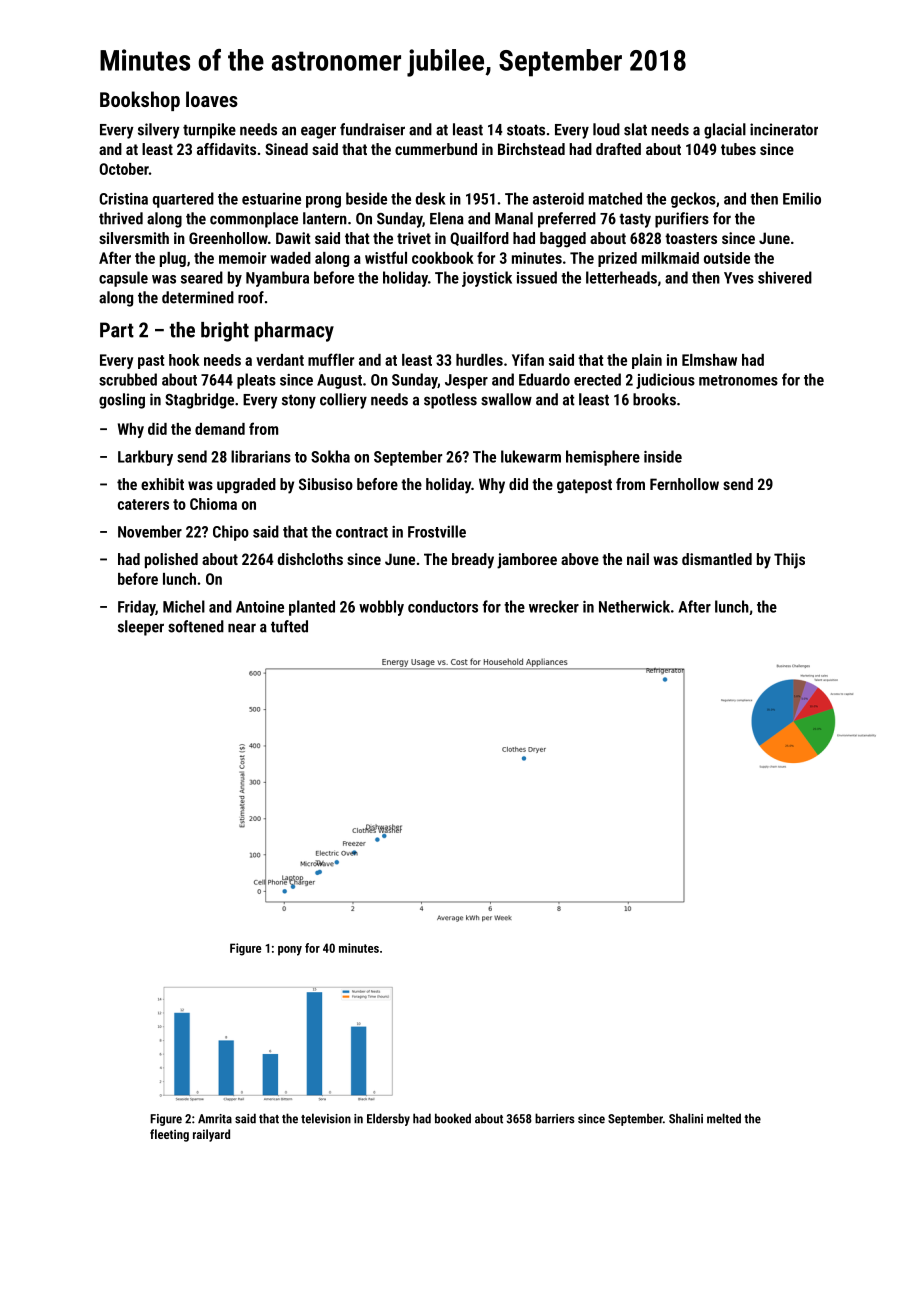  Describe the element at coordinates (290, 951) in the screenshot. I see `pony` at that location.
